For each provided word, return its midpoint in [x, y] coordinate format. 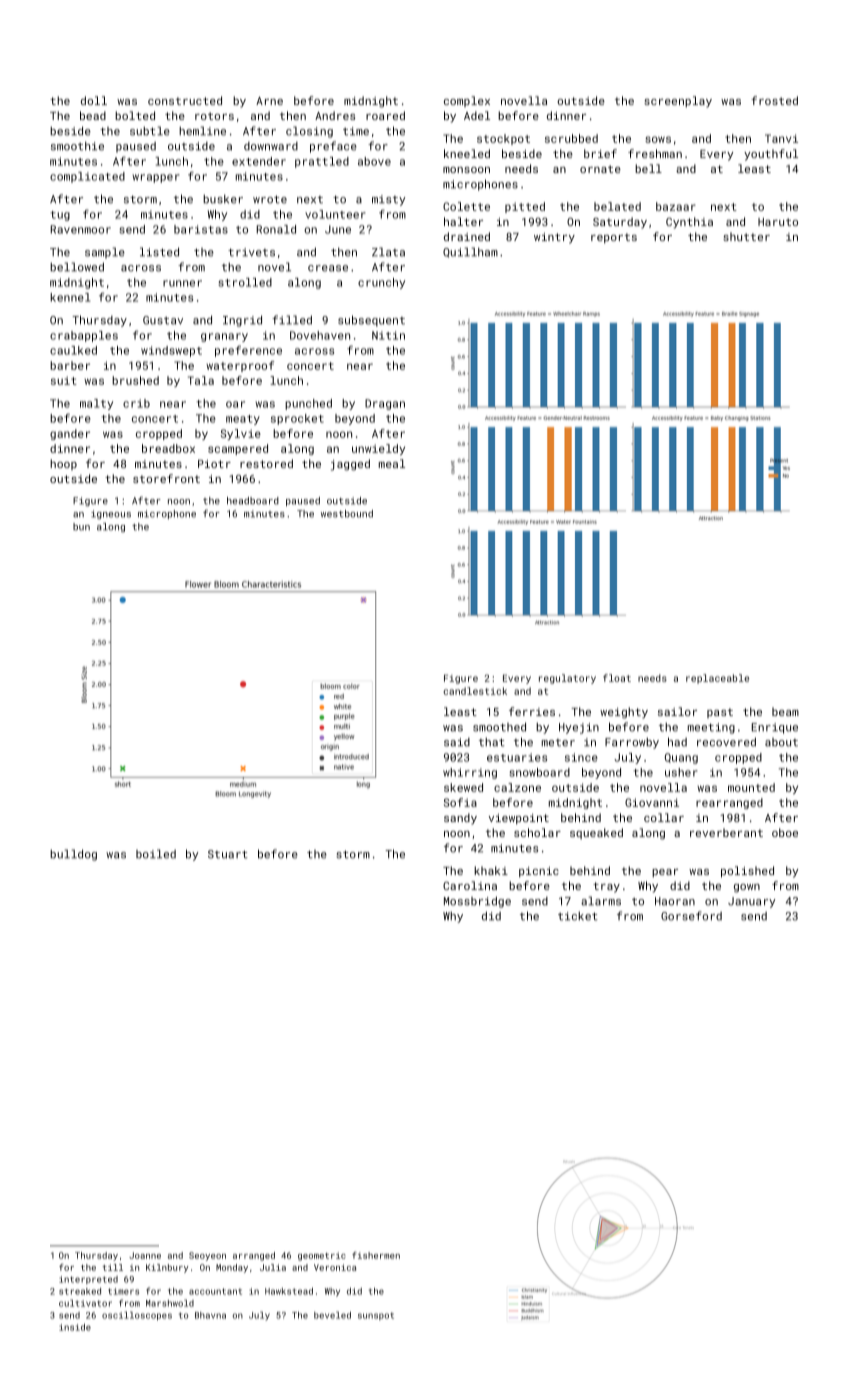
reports [614, 238]
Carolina [470, 885]
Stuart [228, 854]
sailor [677, 711]
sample [105, 253]
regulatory [567, 679]
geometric [322, 1256]
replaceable [717, 679]
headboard [253, 501]
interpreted [88, 1280]
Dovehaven [320, 335]
